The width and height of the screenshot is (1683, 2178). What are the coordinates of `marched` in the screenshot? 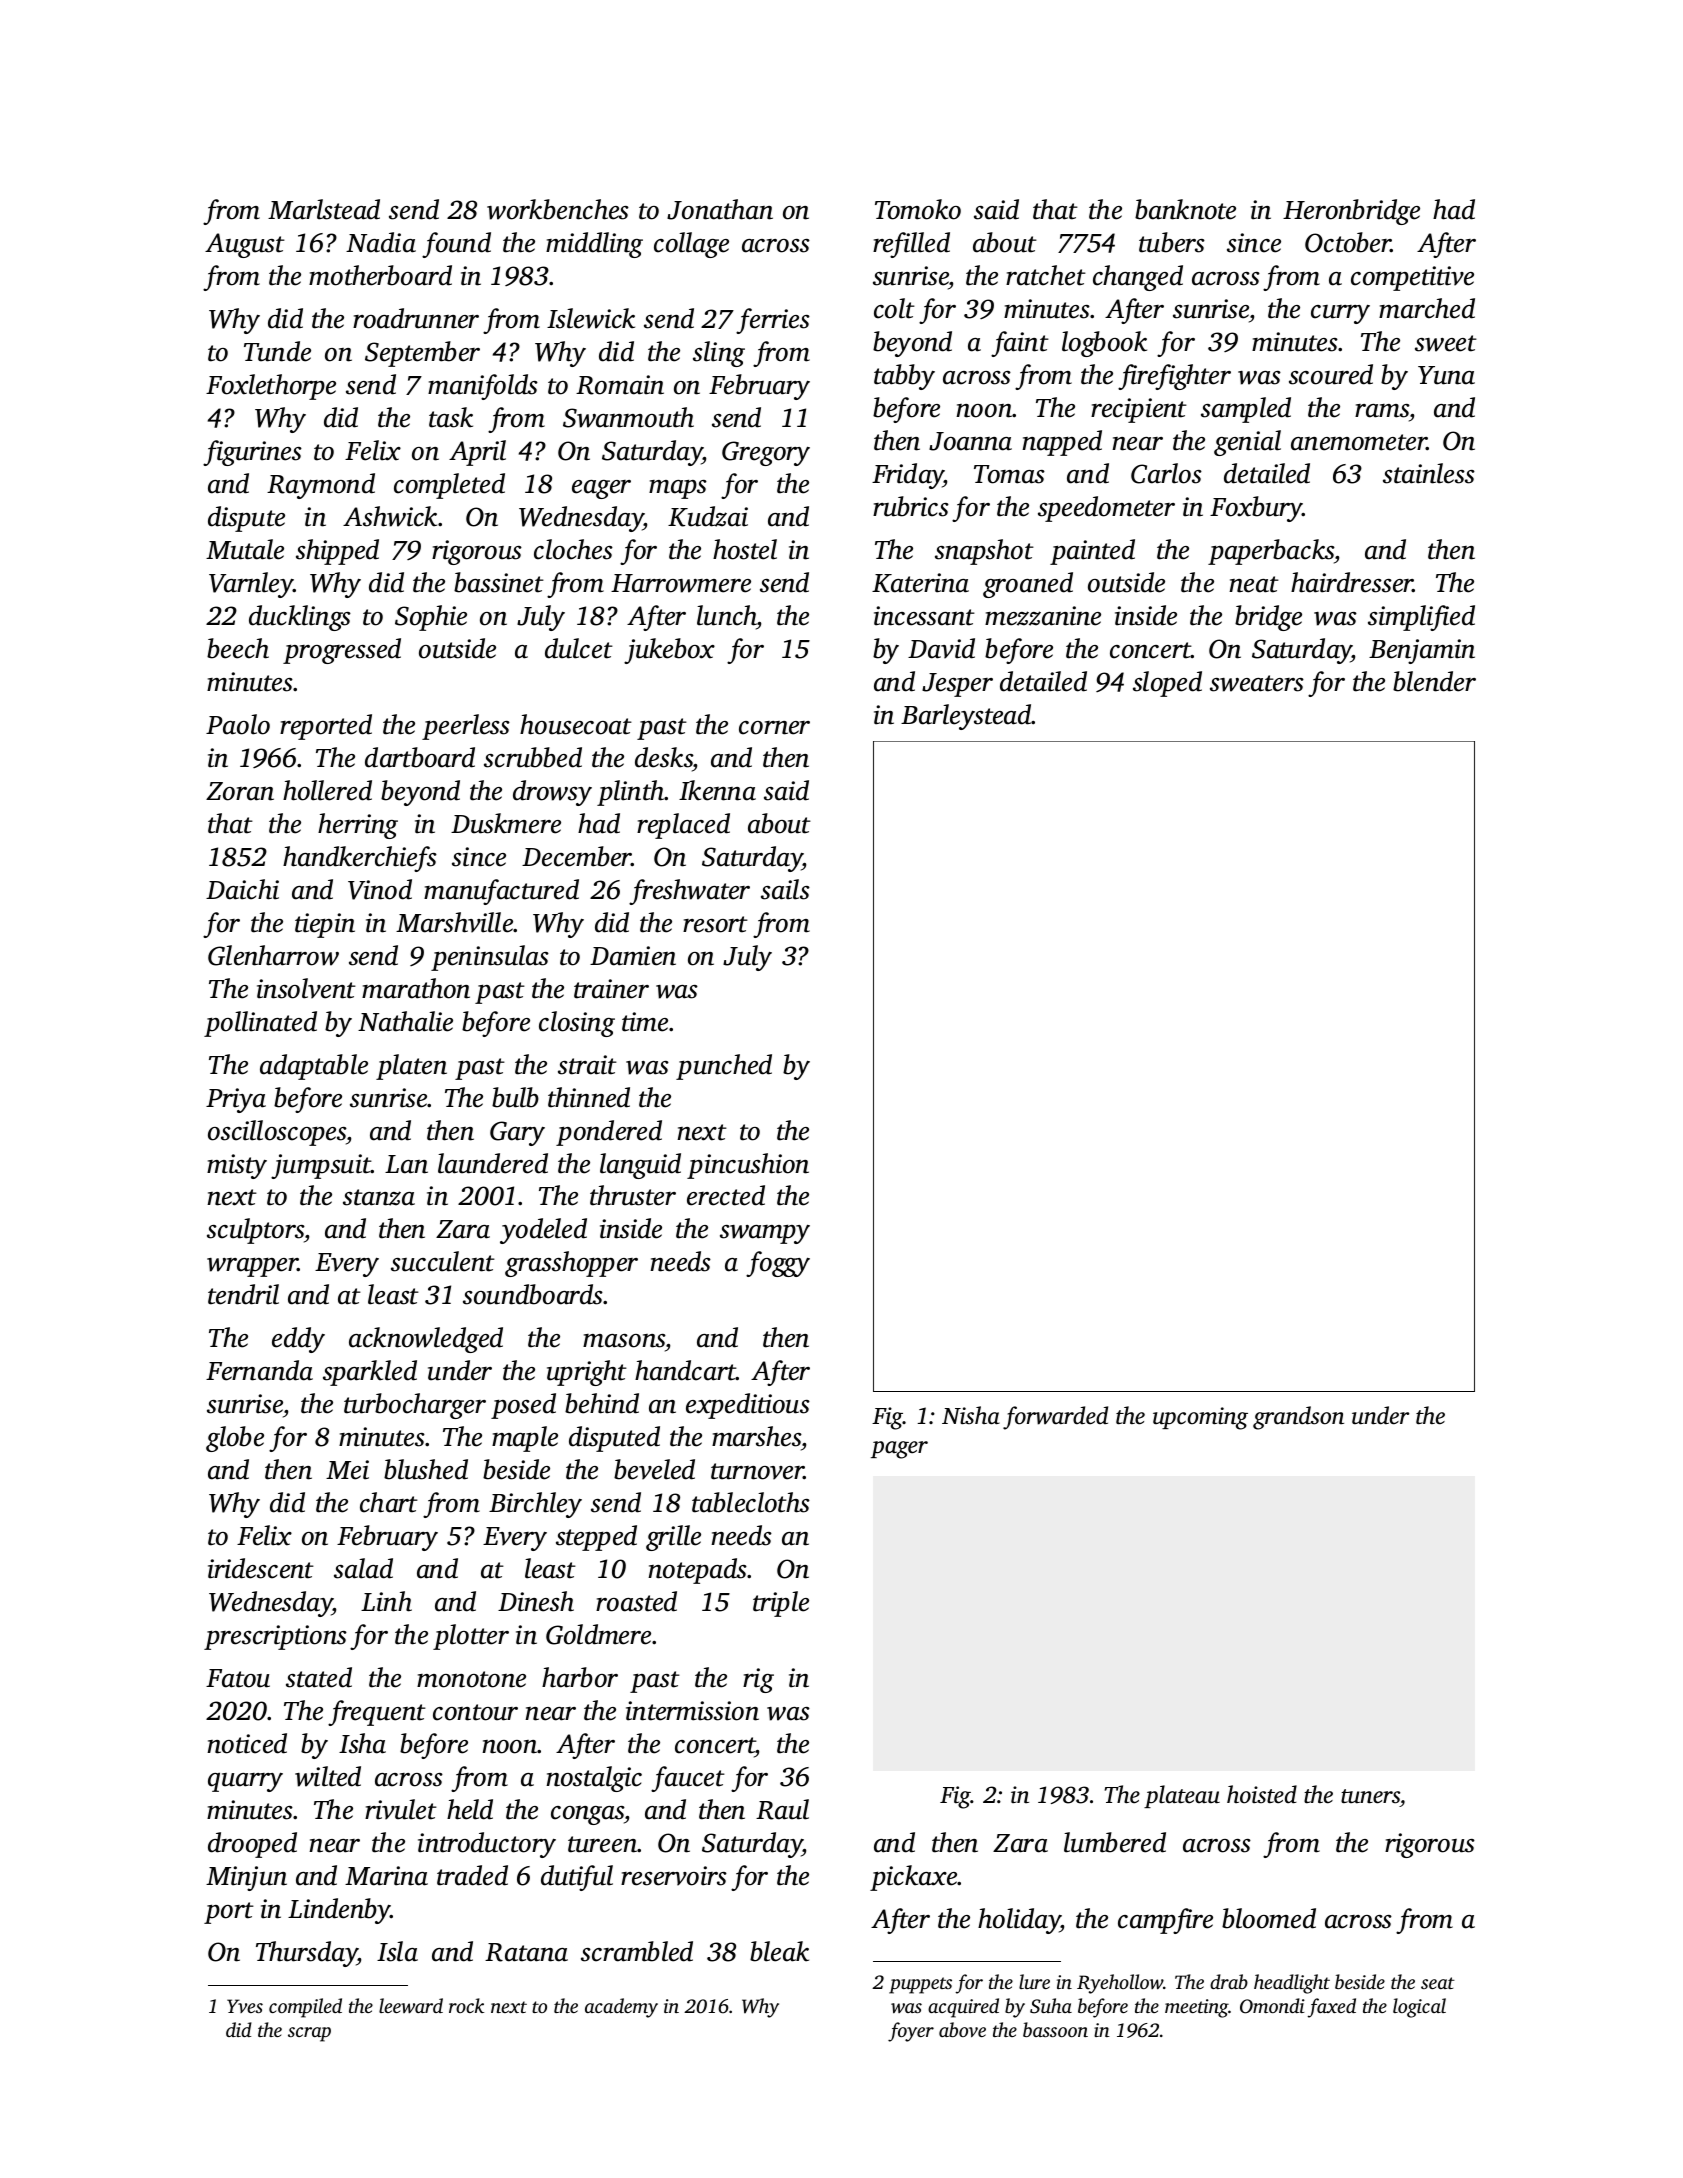 It's located at (1427, 308).
